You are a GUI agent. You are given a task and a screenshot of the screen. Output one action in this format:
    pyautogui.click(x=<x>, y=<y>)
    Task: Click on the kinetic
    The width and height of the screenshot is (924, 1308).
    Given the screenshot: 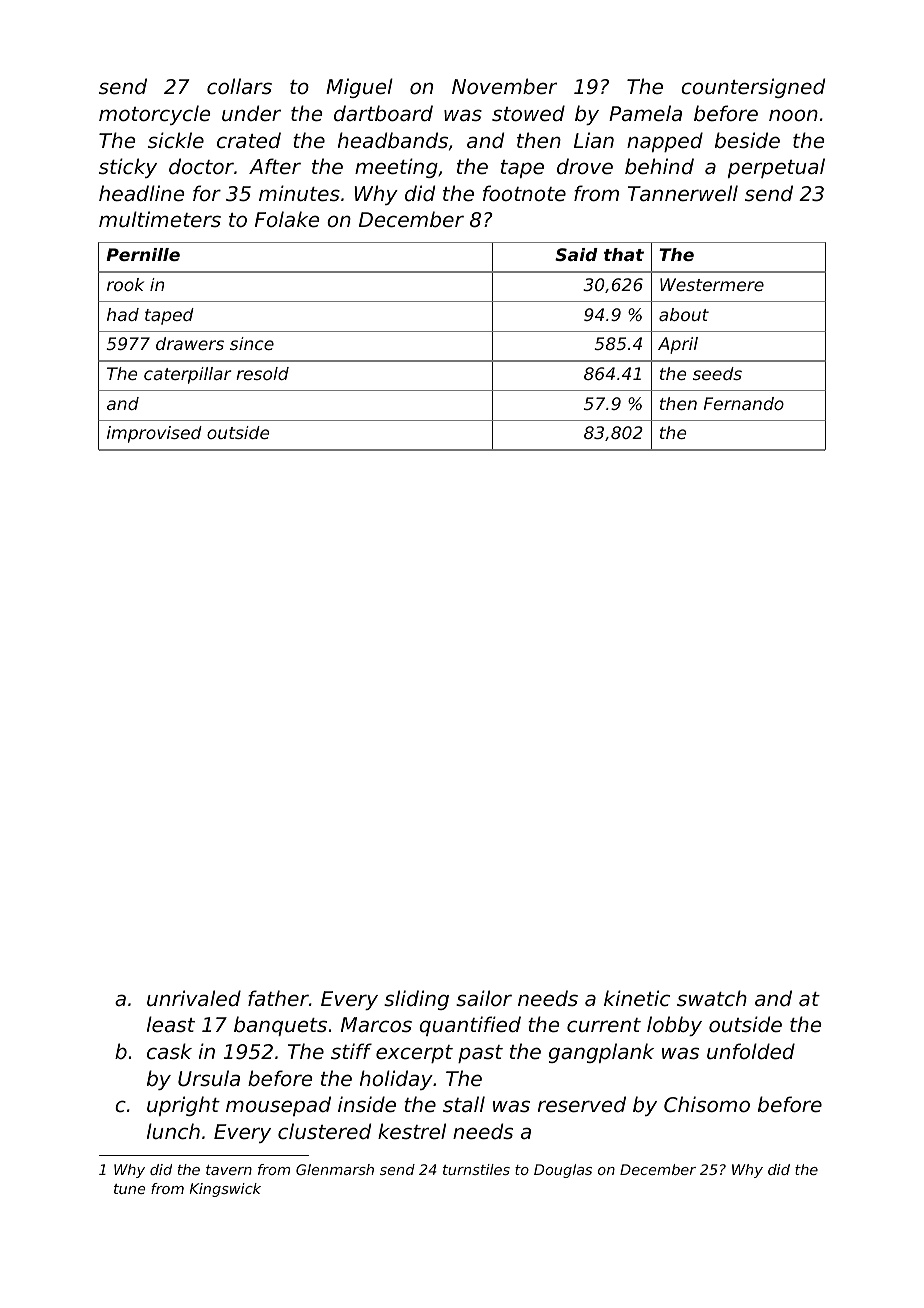 What is the action you would take?
    pyautogui.click(x=637, y=998)
